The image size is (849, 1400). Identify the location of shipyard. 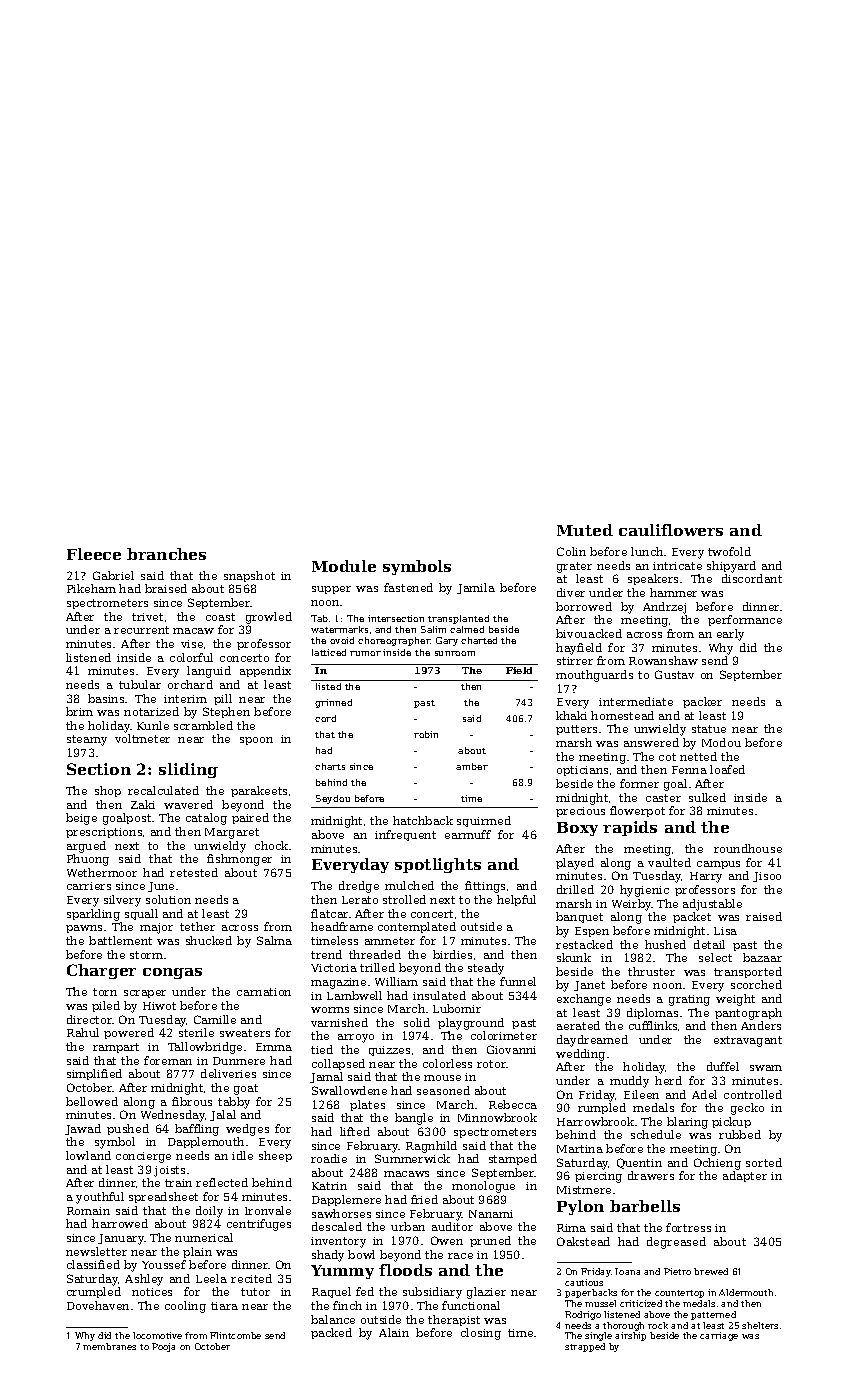
(731, 567).
